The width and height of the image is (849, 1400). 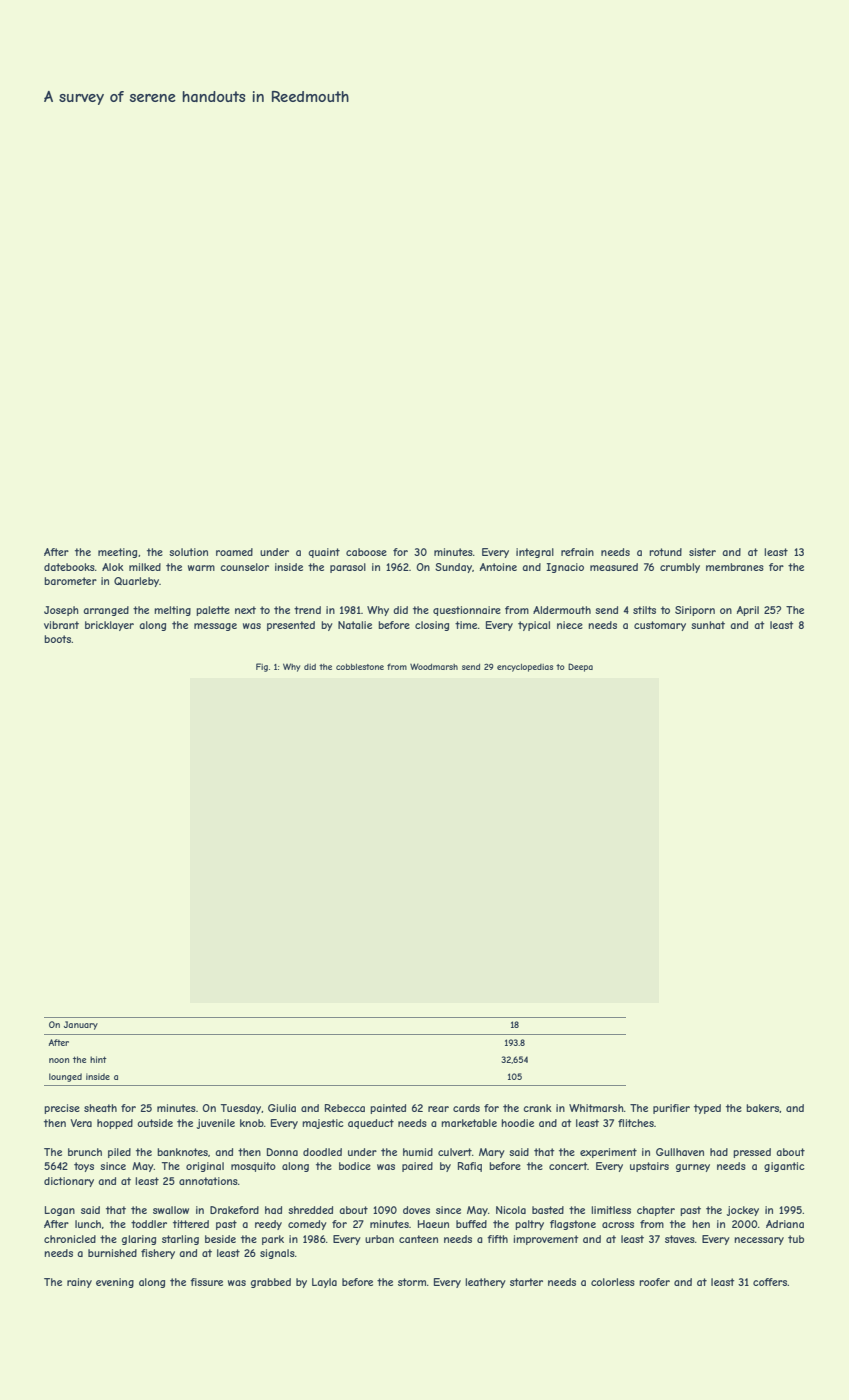 I want to click on bakers, so click(x=763, y=1108).
